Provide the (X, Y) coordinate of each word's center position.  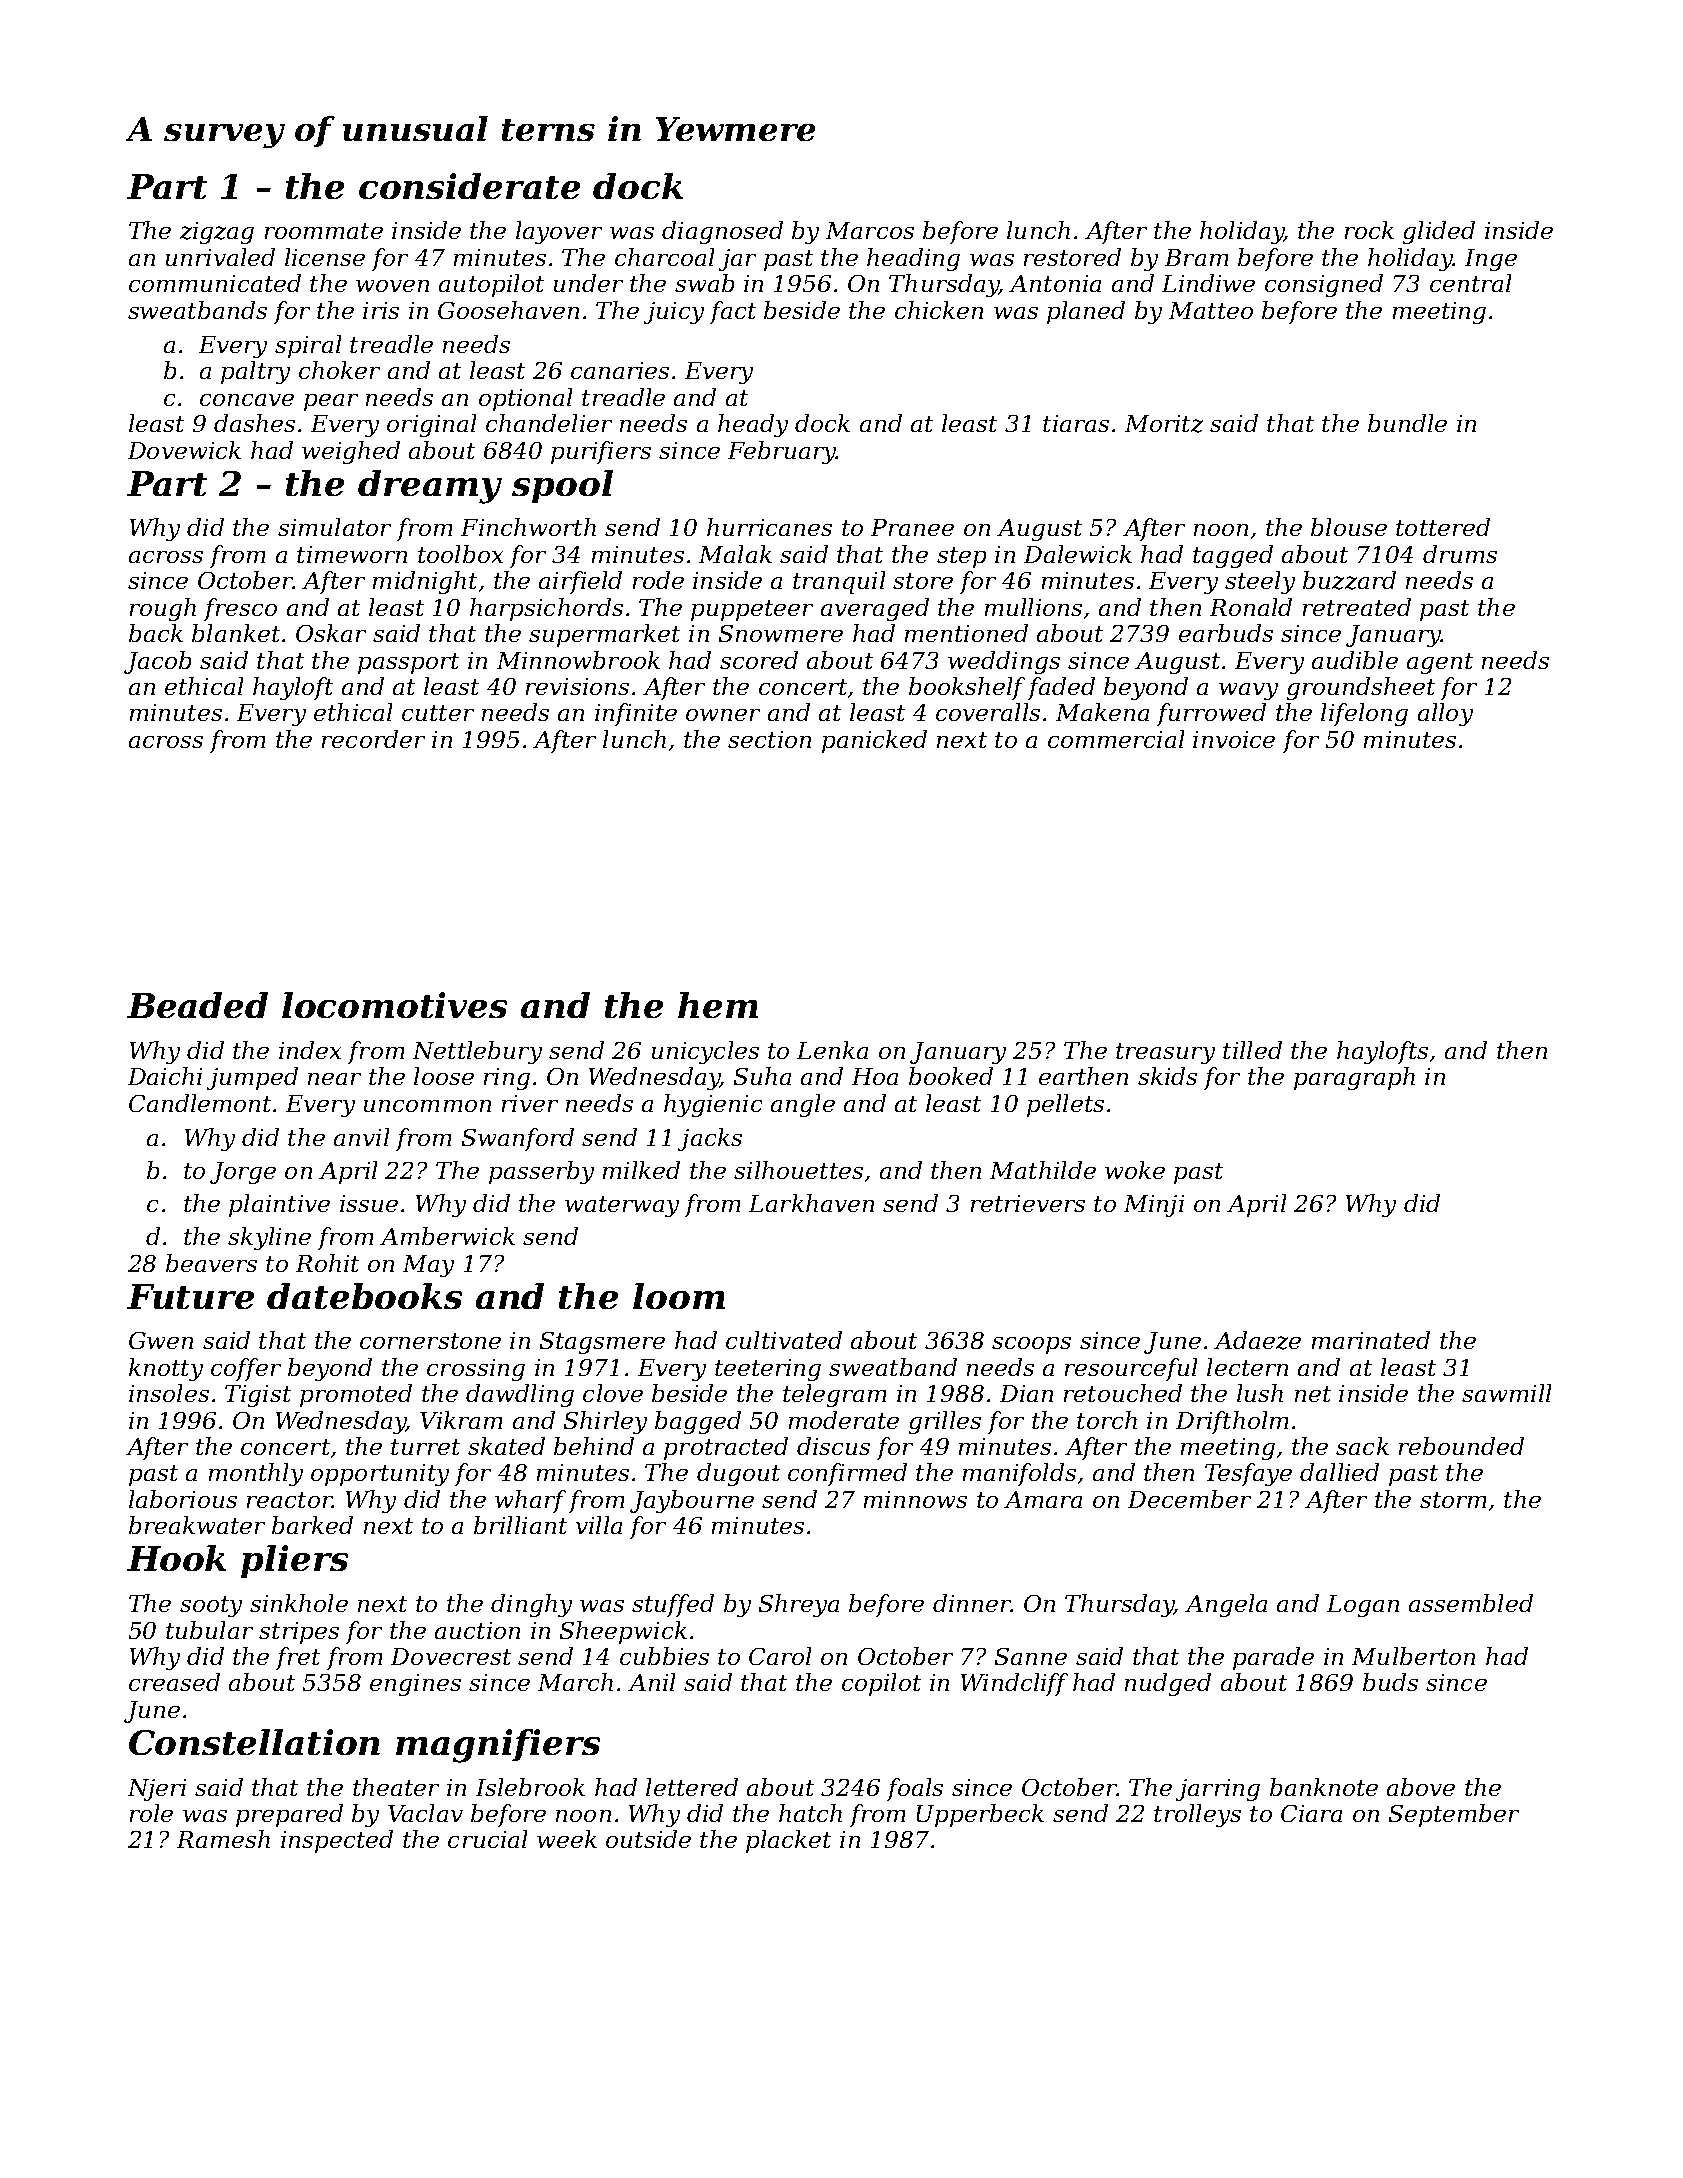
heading (913, 259)
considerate (469, 186)
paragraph (1354, 1078)
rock (1369, 230)
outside (648, 1839)
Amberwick (447, 1236)
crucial (487, 1839)
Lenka (832, 1050)
